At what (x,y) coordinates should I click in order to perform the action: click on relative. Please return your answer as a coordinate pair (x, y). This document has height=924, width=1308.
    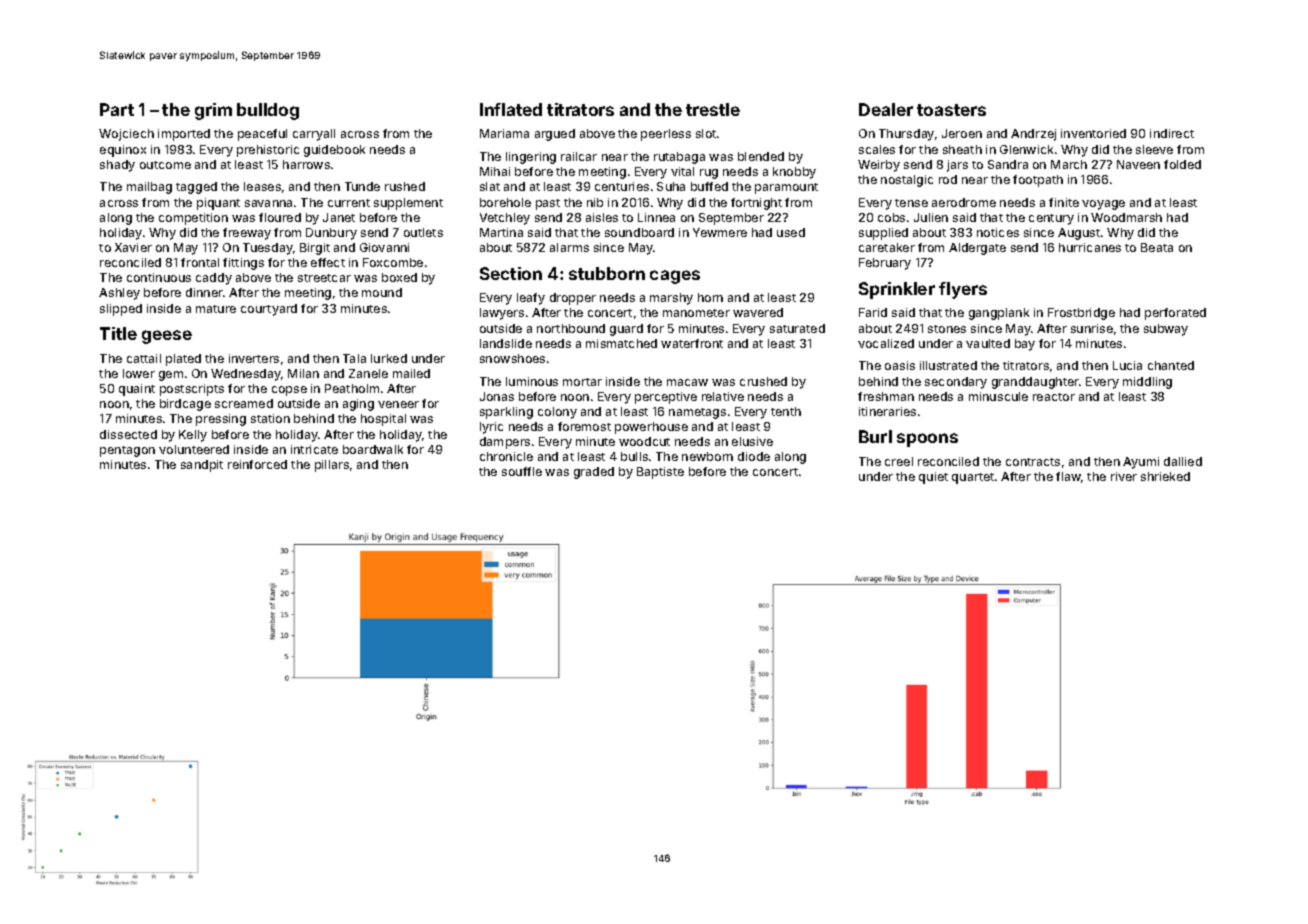
    Looking at the image, I should click on (723, 396).
